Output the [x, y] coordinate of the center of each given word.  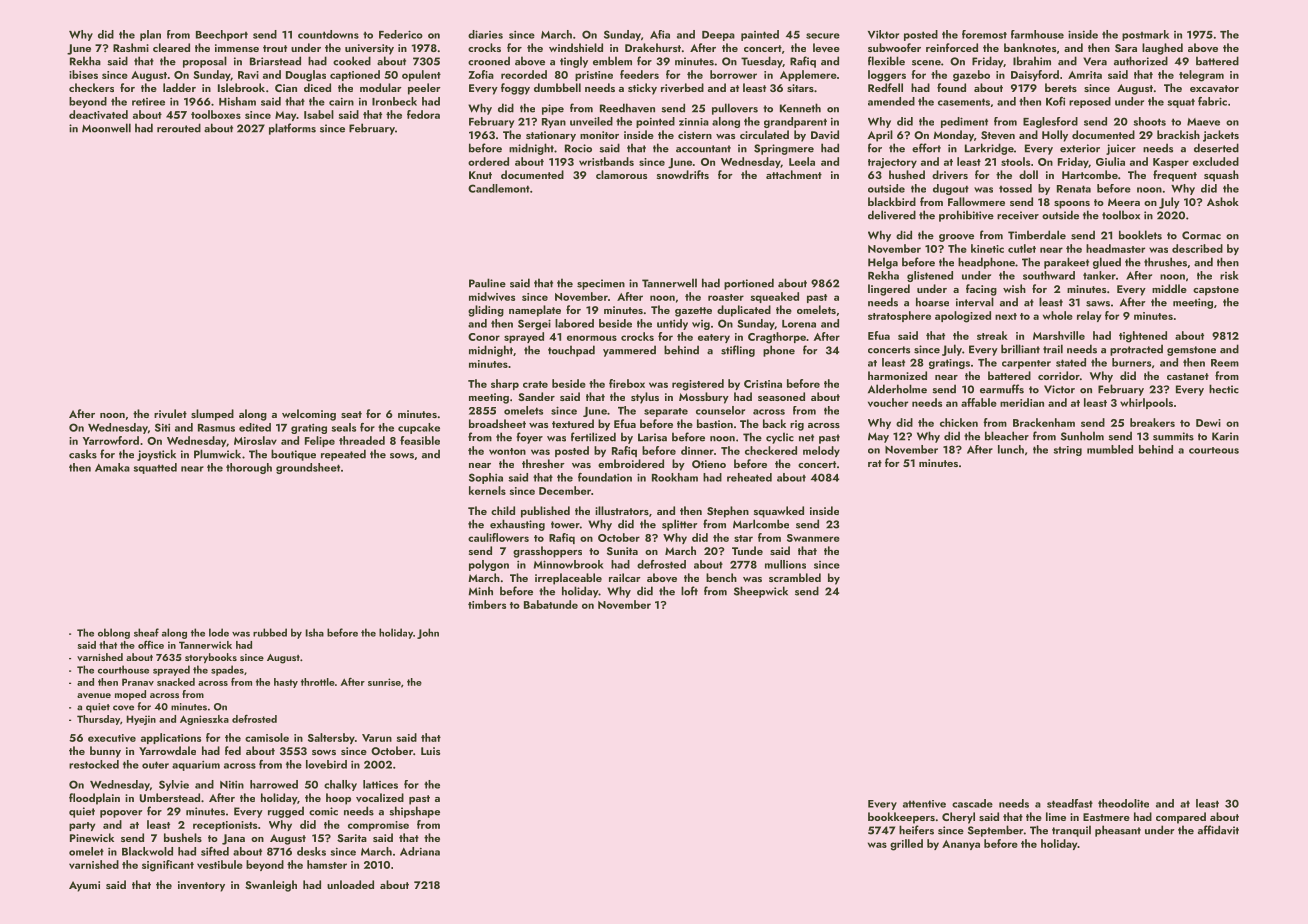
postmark [1145, 35]
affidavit [1218, 830]
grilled [906, 845]
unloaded [350, 884]
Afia [660, 34]
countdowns [328, 34]
